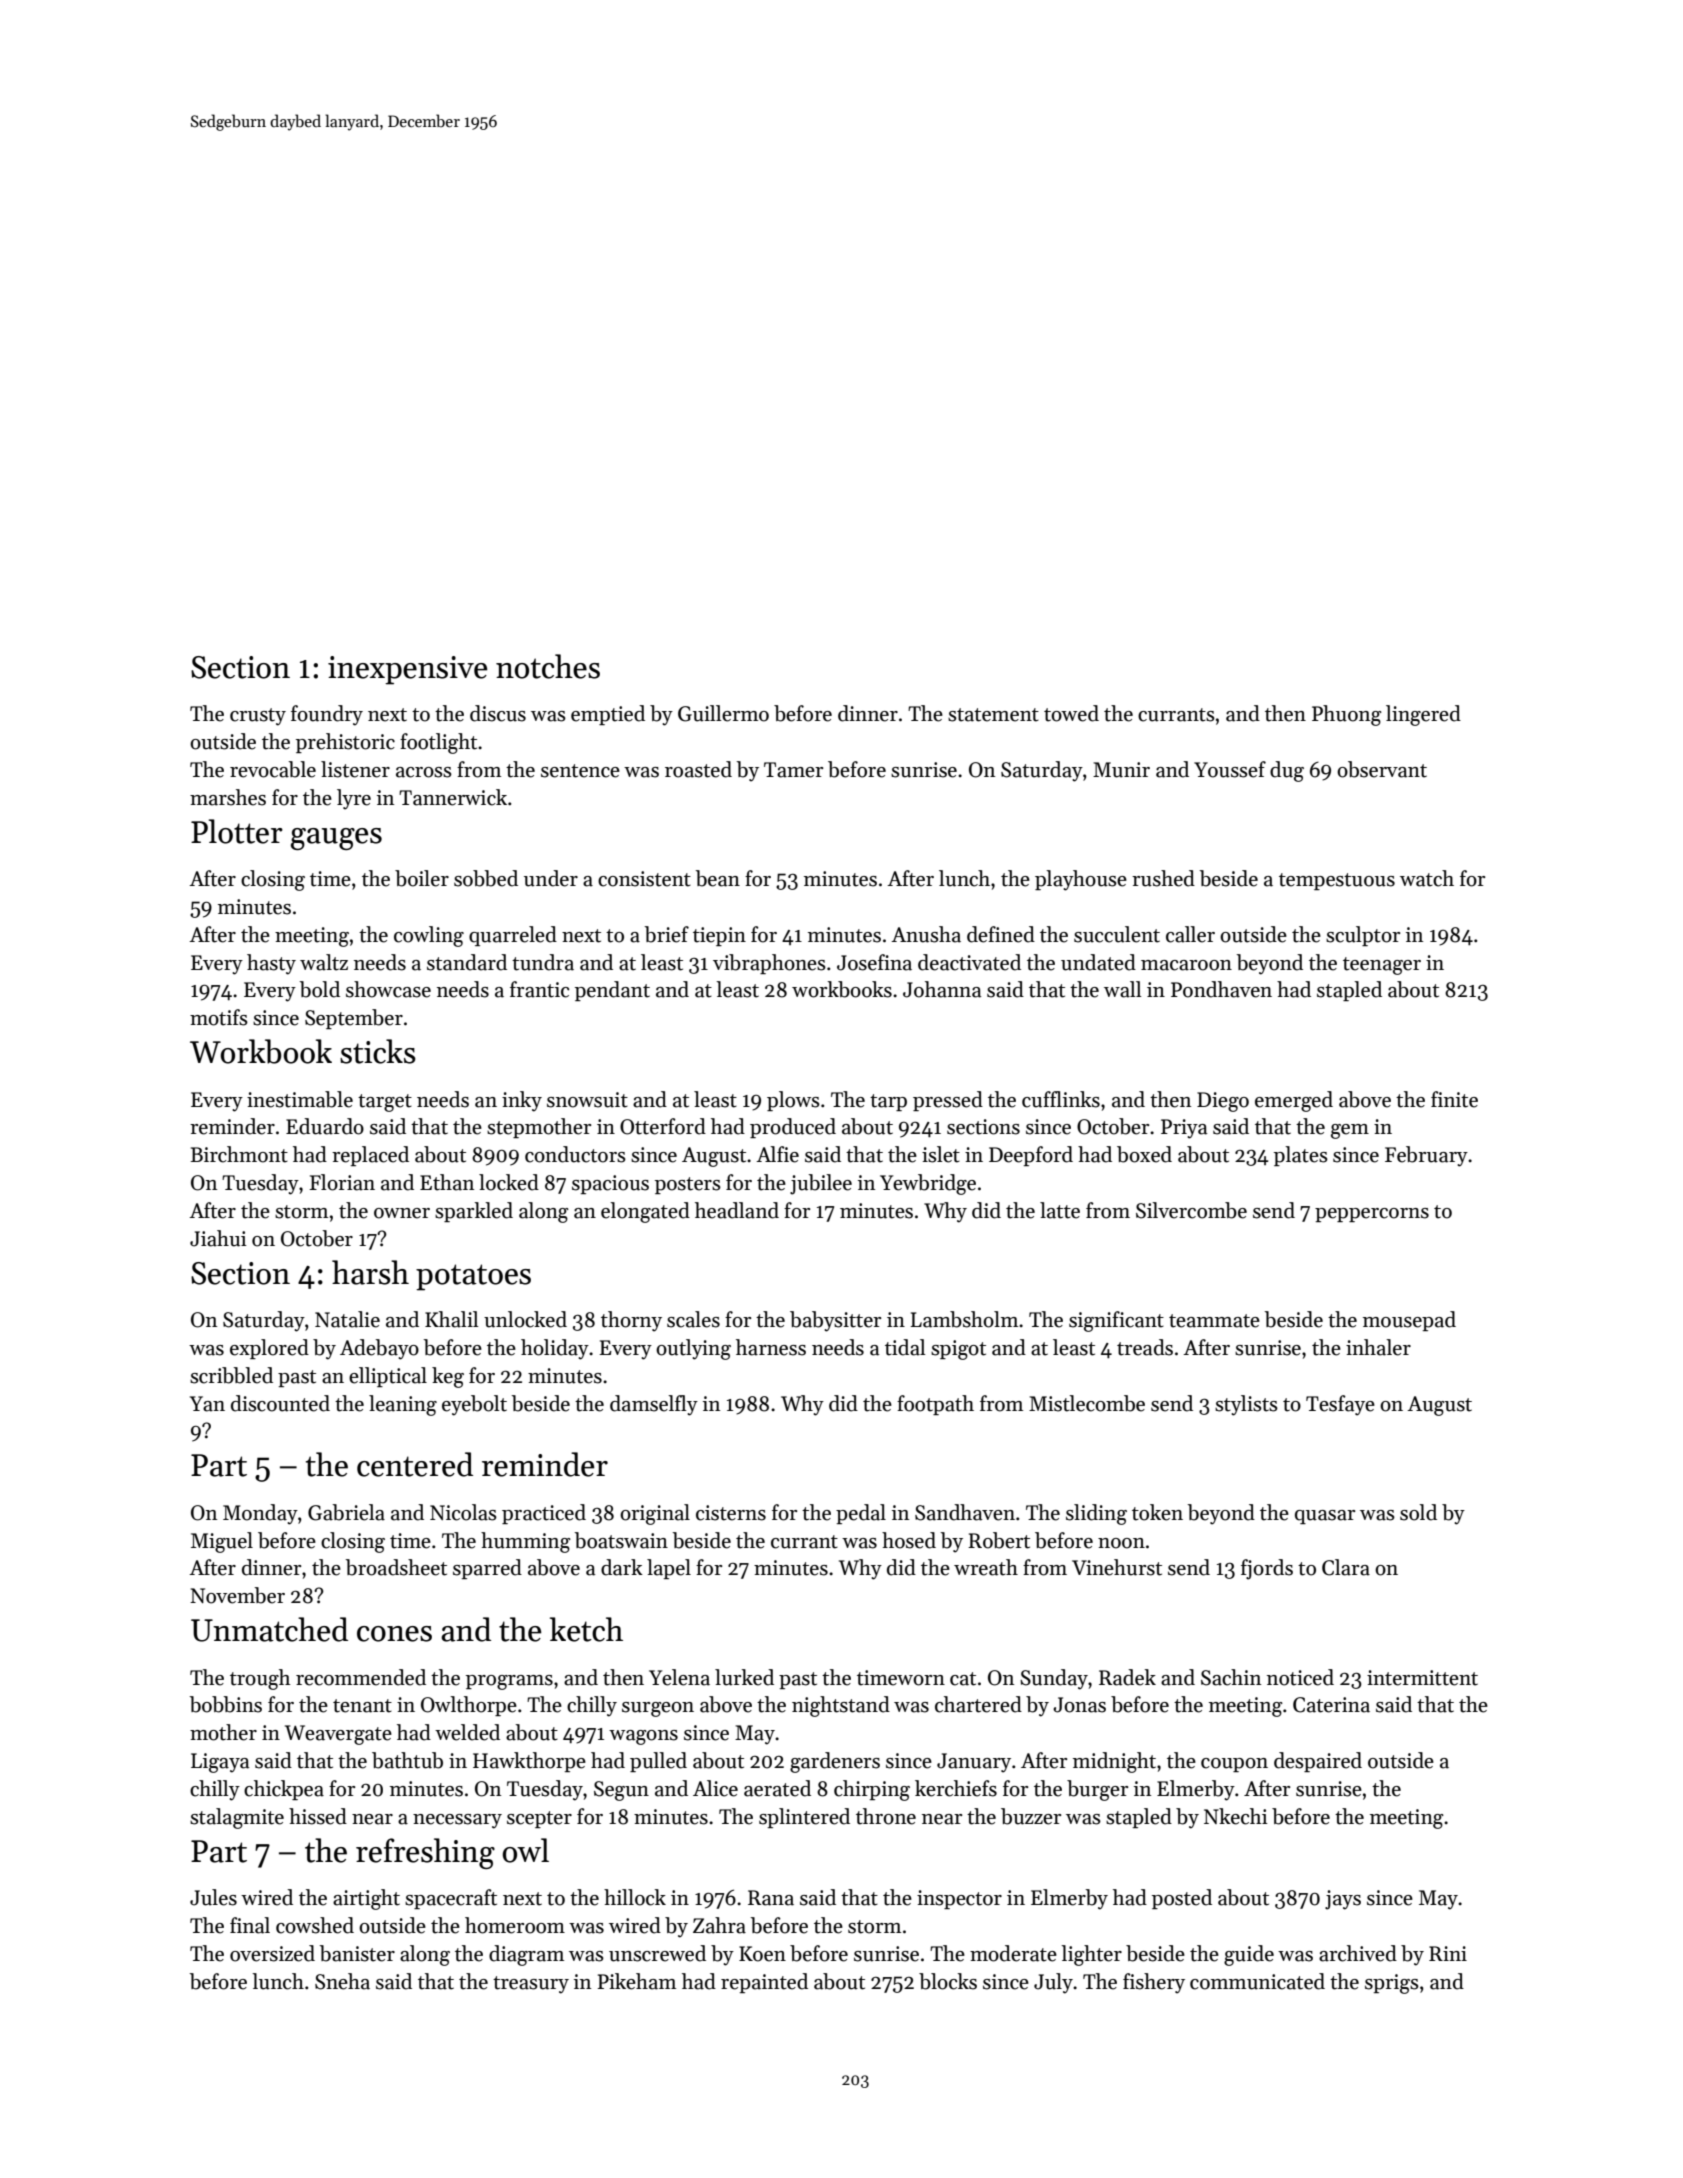  What do you see at coordinates (948, 1101) in the screenshot?
I see `pressed` at bounding box center [948, 1101].
